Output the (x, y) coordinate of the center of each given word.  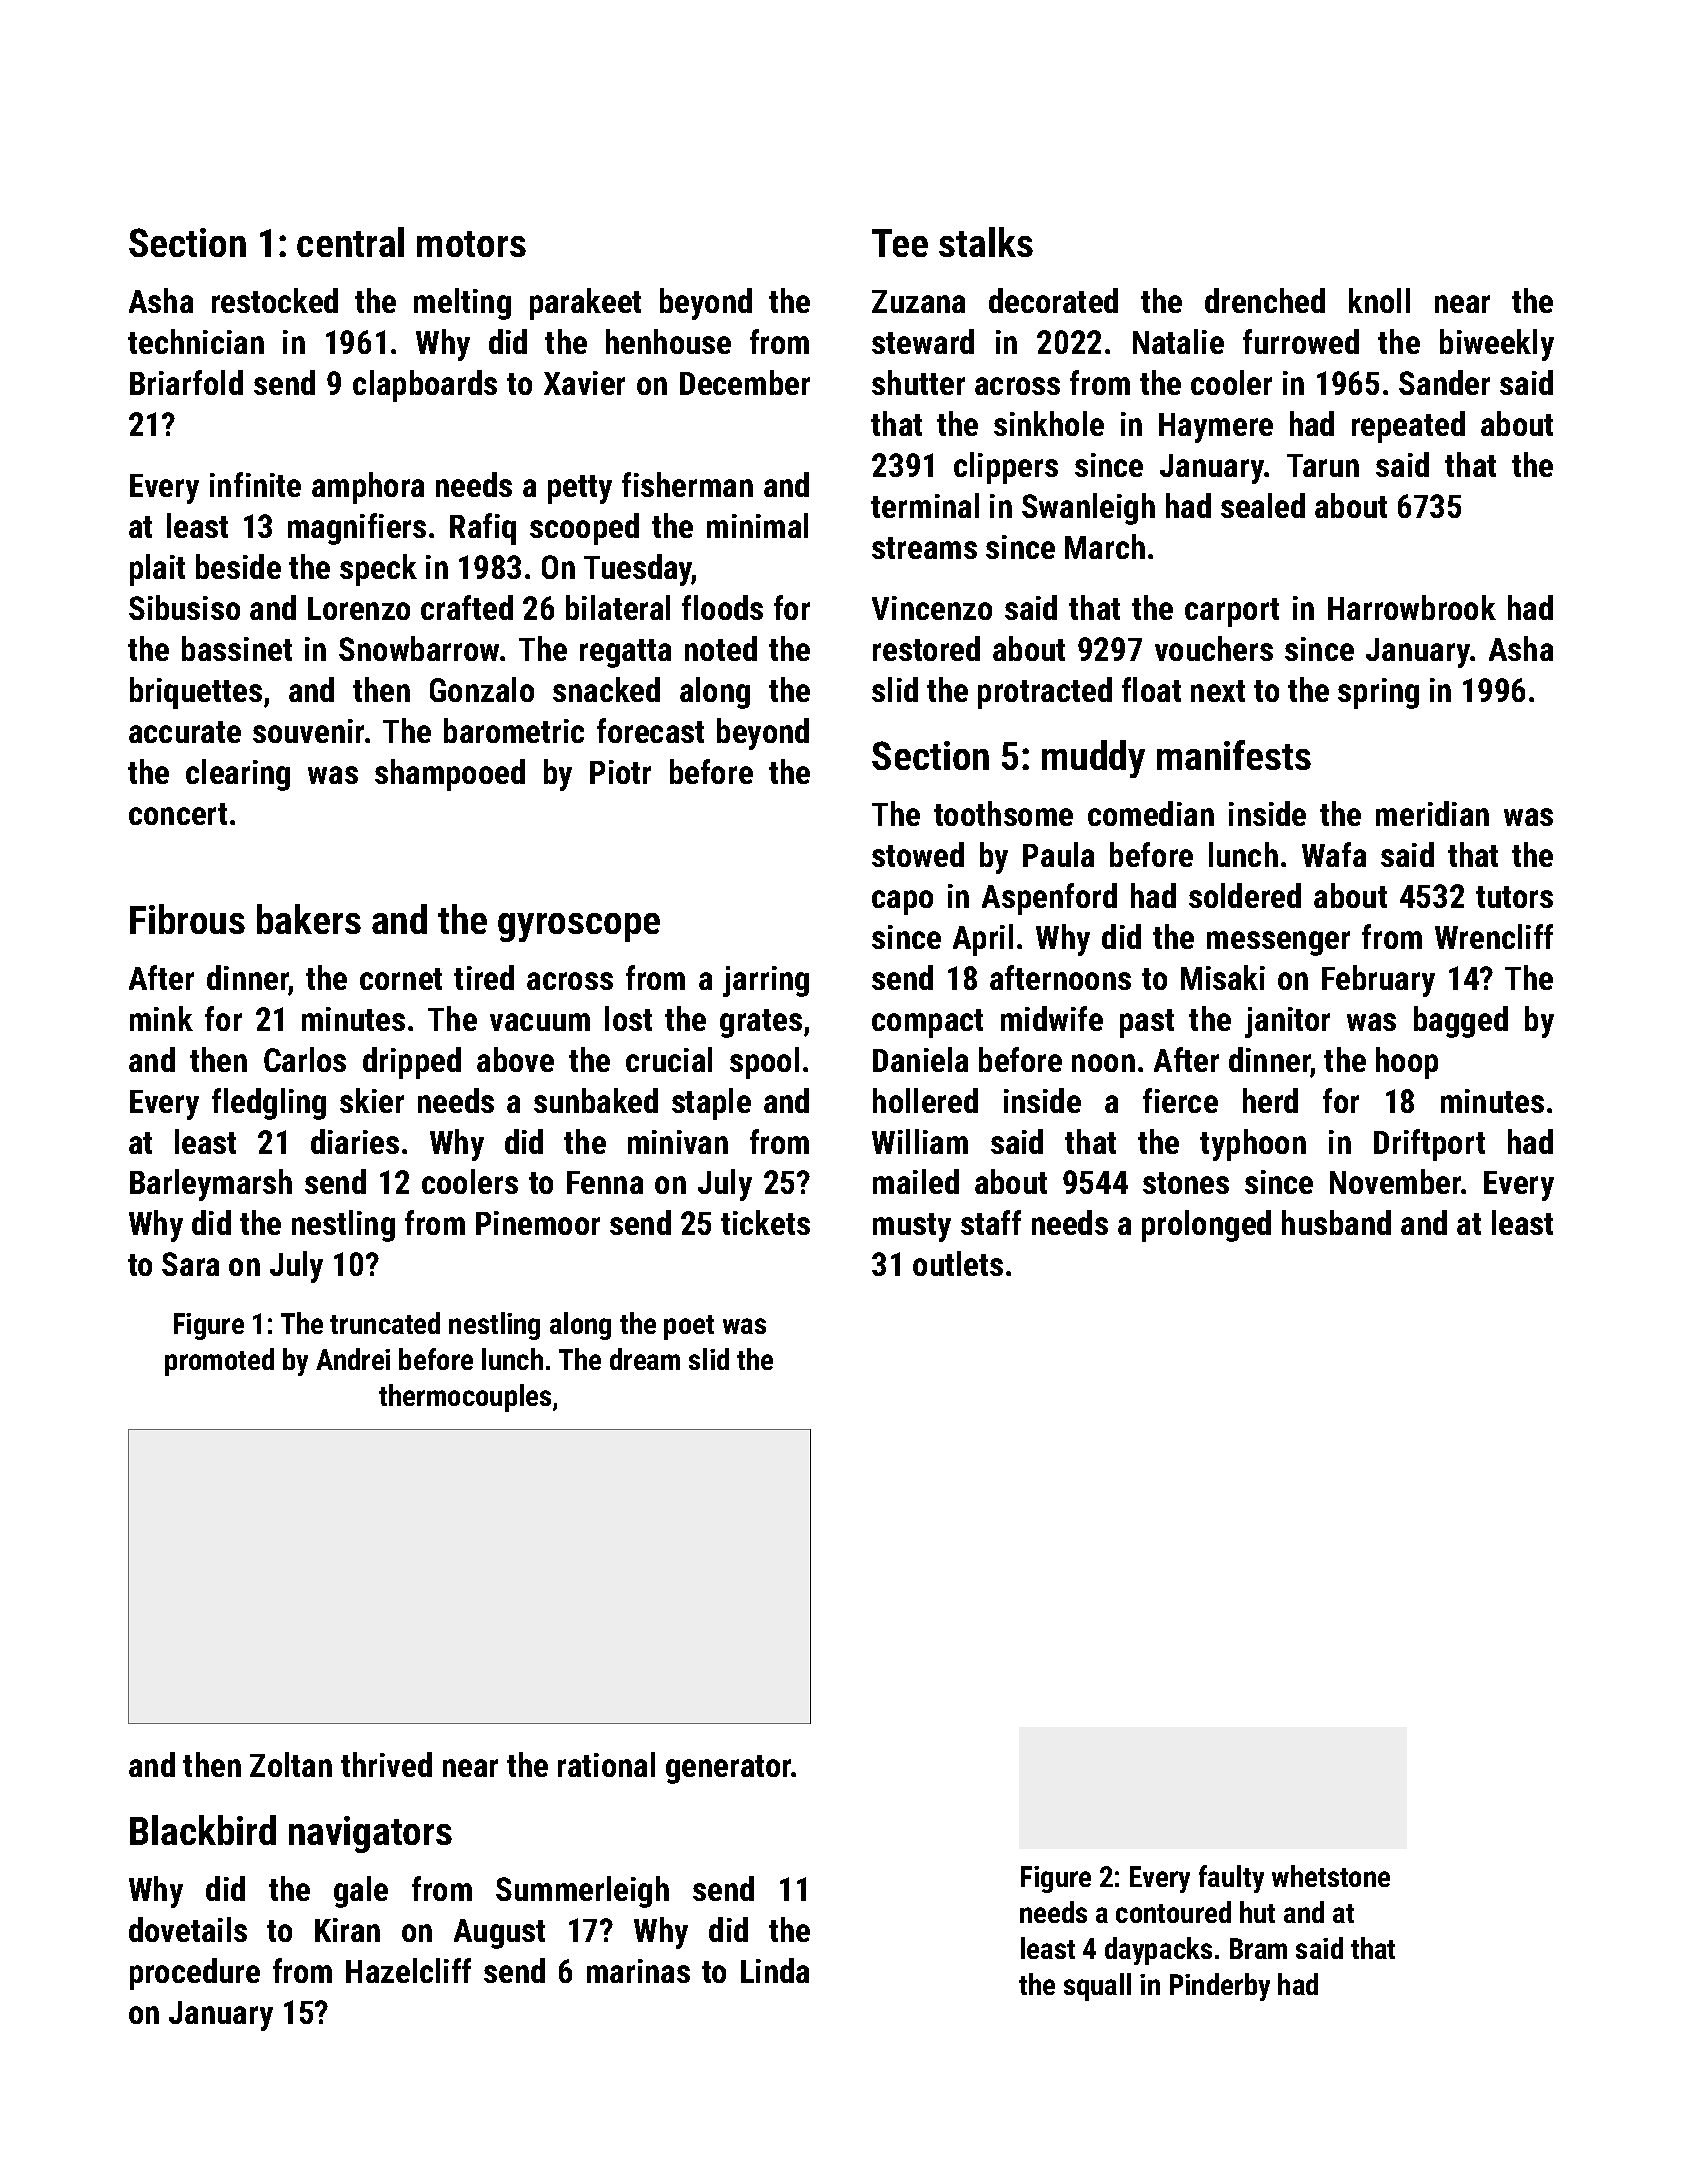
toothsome (1003, 813)
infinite (255, 484)
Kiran (347, 1930)
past (1147, 1023)
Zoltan (291, 1764)
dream (645, 1359)
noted (721, 648)
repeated (1408, 427)
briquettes (196, 693)
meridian (1432, 813)
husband (1336, 1222)
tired (484, 977)
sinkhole (1049, 423)
